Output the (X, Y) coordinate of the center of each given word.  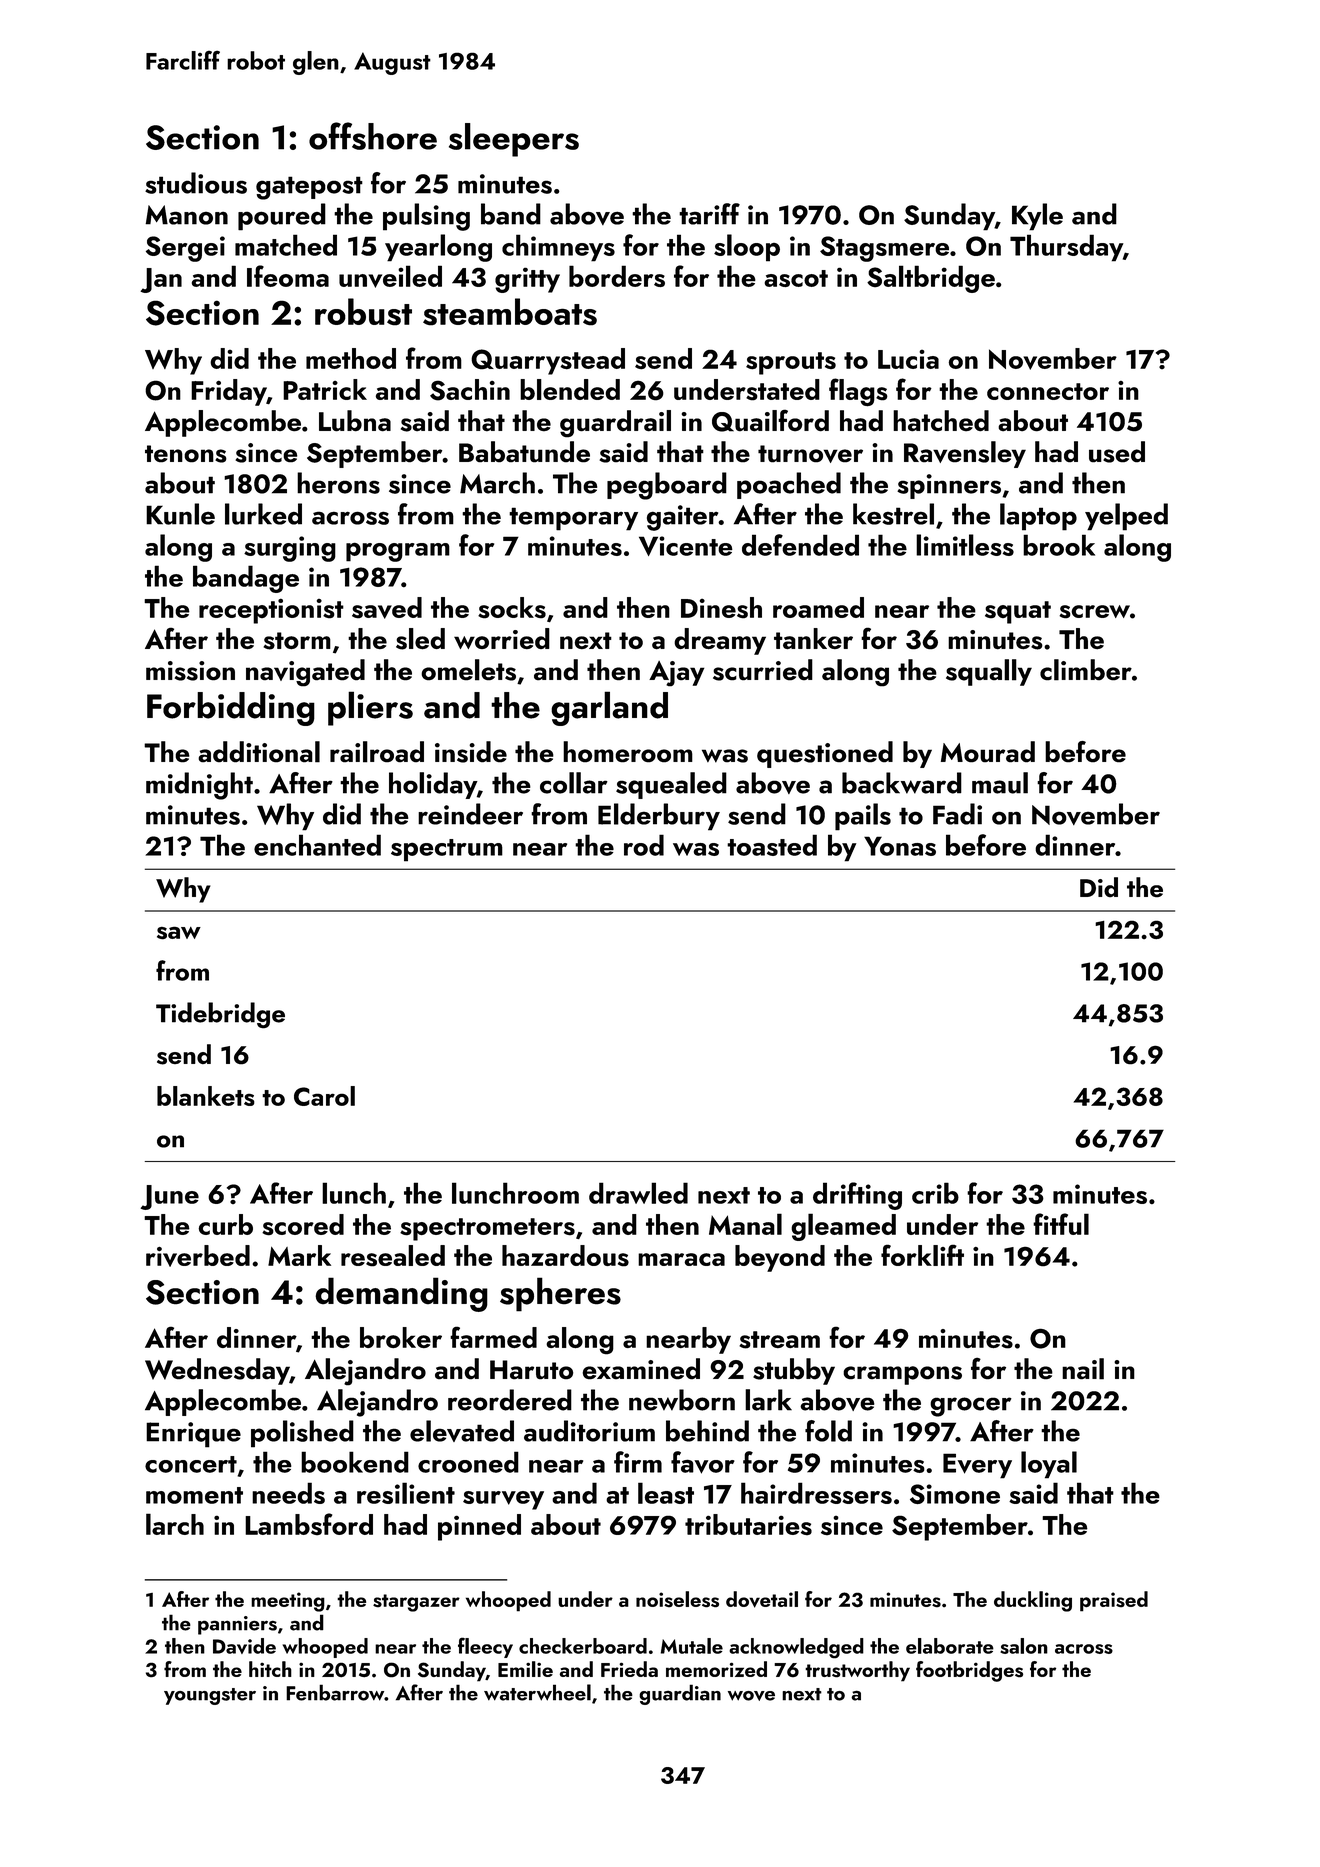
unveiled (390, 276)
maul (1000, 783)
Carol (324, 1096)
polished (302, 1434)
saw (179, 933)
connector (1048, 391)
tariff (709, 214)
